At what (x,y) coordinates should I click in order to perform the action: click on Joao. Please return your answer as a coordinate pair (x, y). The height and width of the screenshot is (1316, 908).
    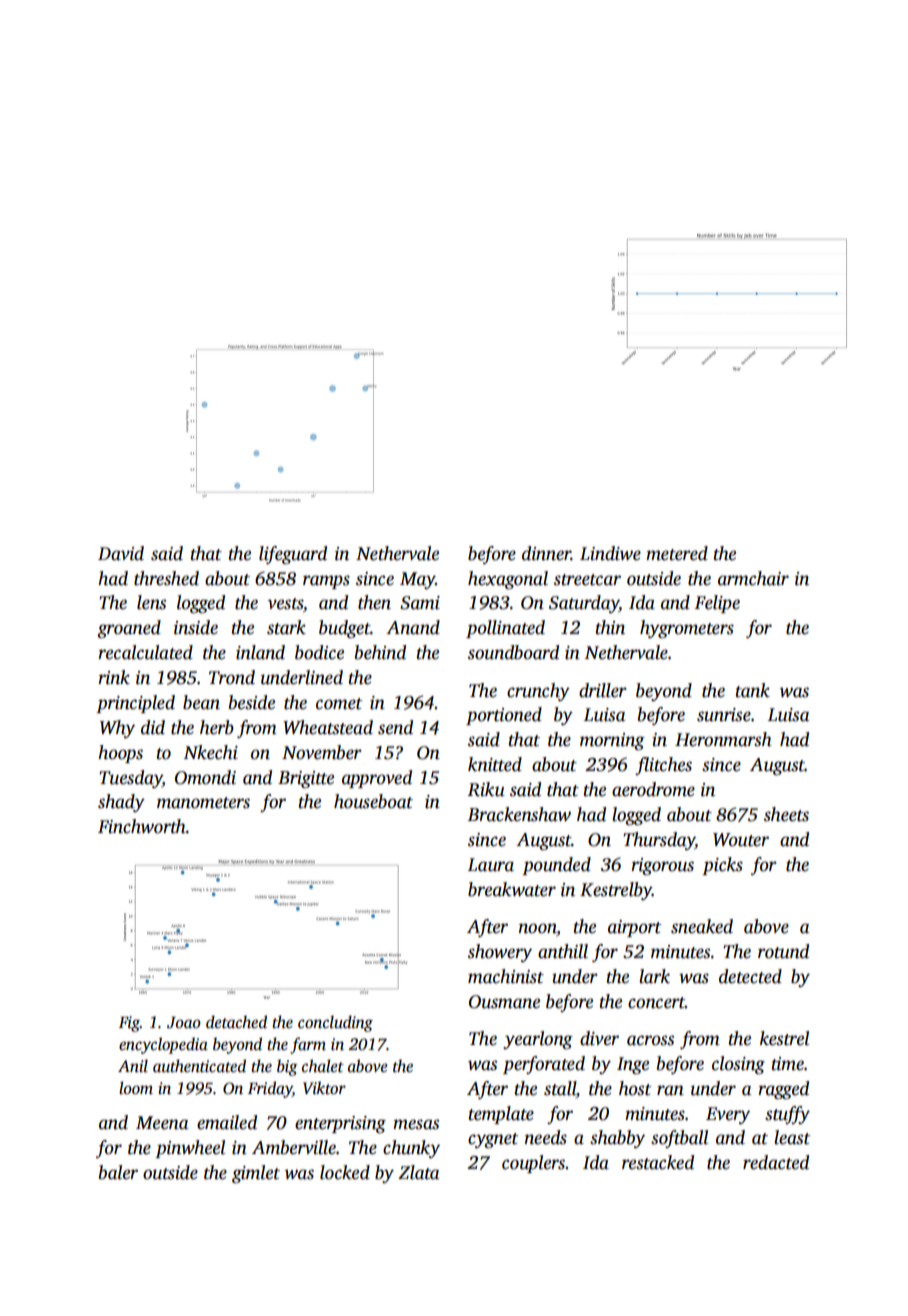
    Looking at the image, I should click on (184, 1023).
